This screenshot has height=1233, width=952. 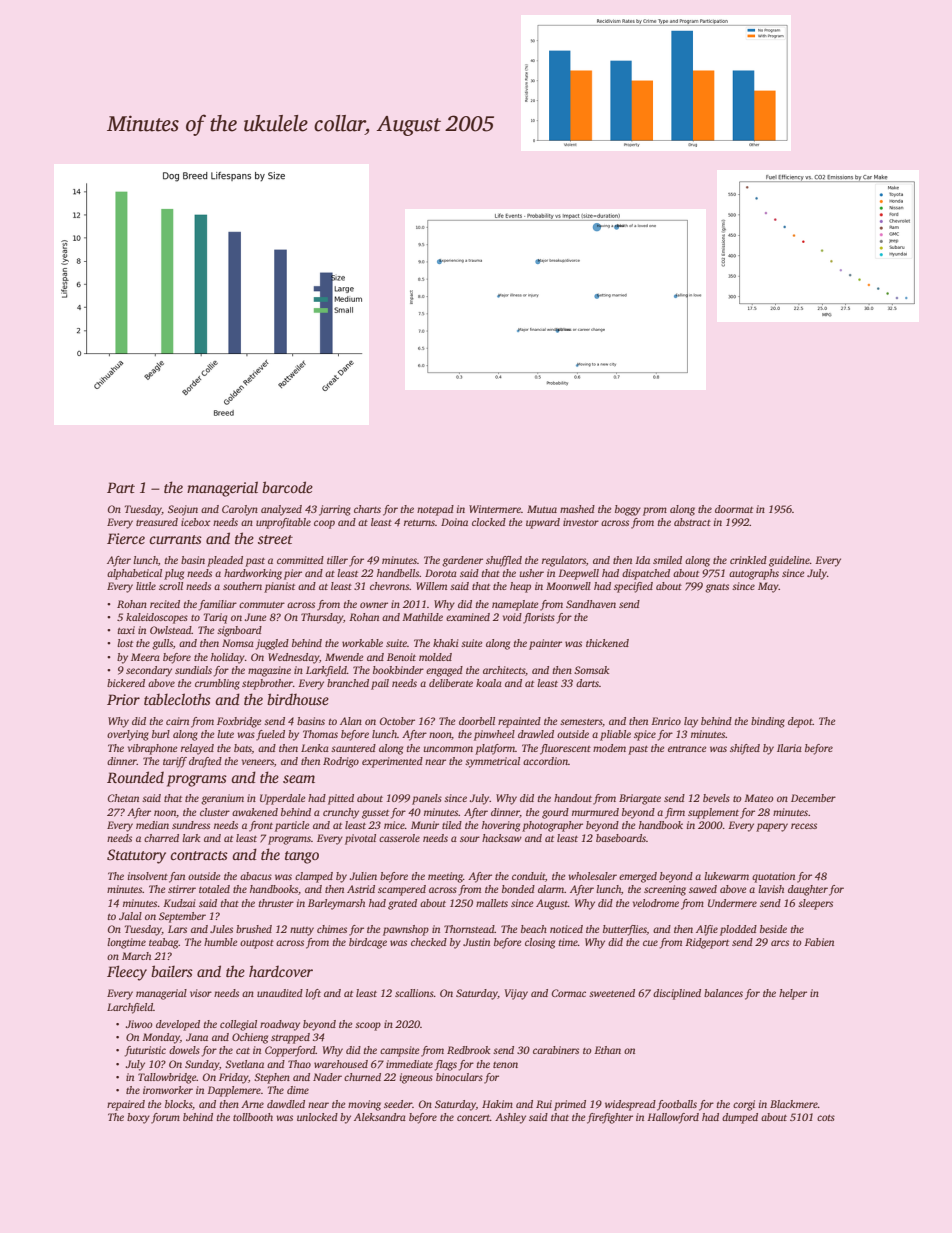 What do you see at coordinates (529, 877) in the screenshot?
I see `conduit` at bounding box center [529, 877].
